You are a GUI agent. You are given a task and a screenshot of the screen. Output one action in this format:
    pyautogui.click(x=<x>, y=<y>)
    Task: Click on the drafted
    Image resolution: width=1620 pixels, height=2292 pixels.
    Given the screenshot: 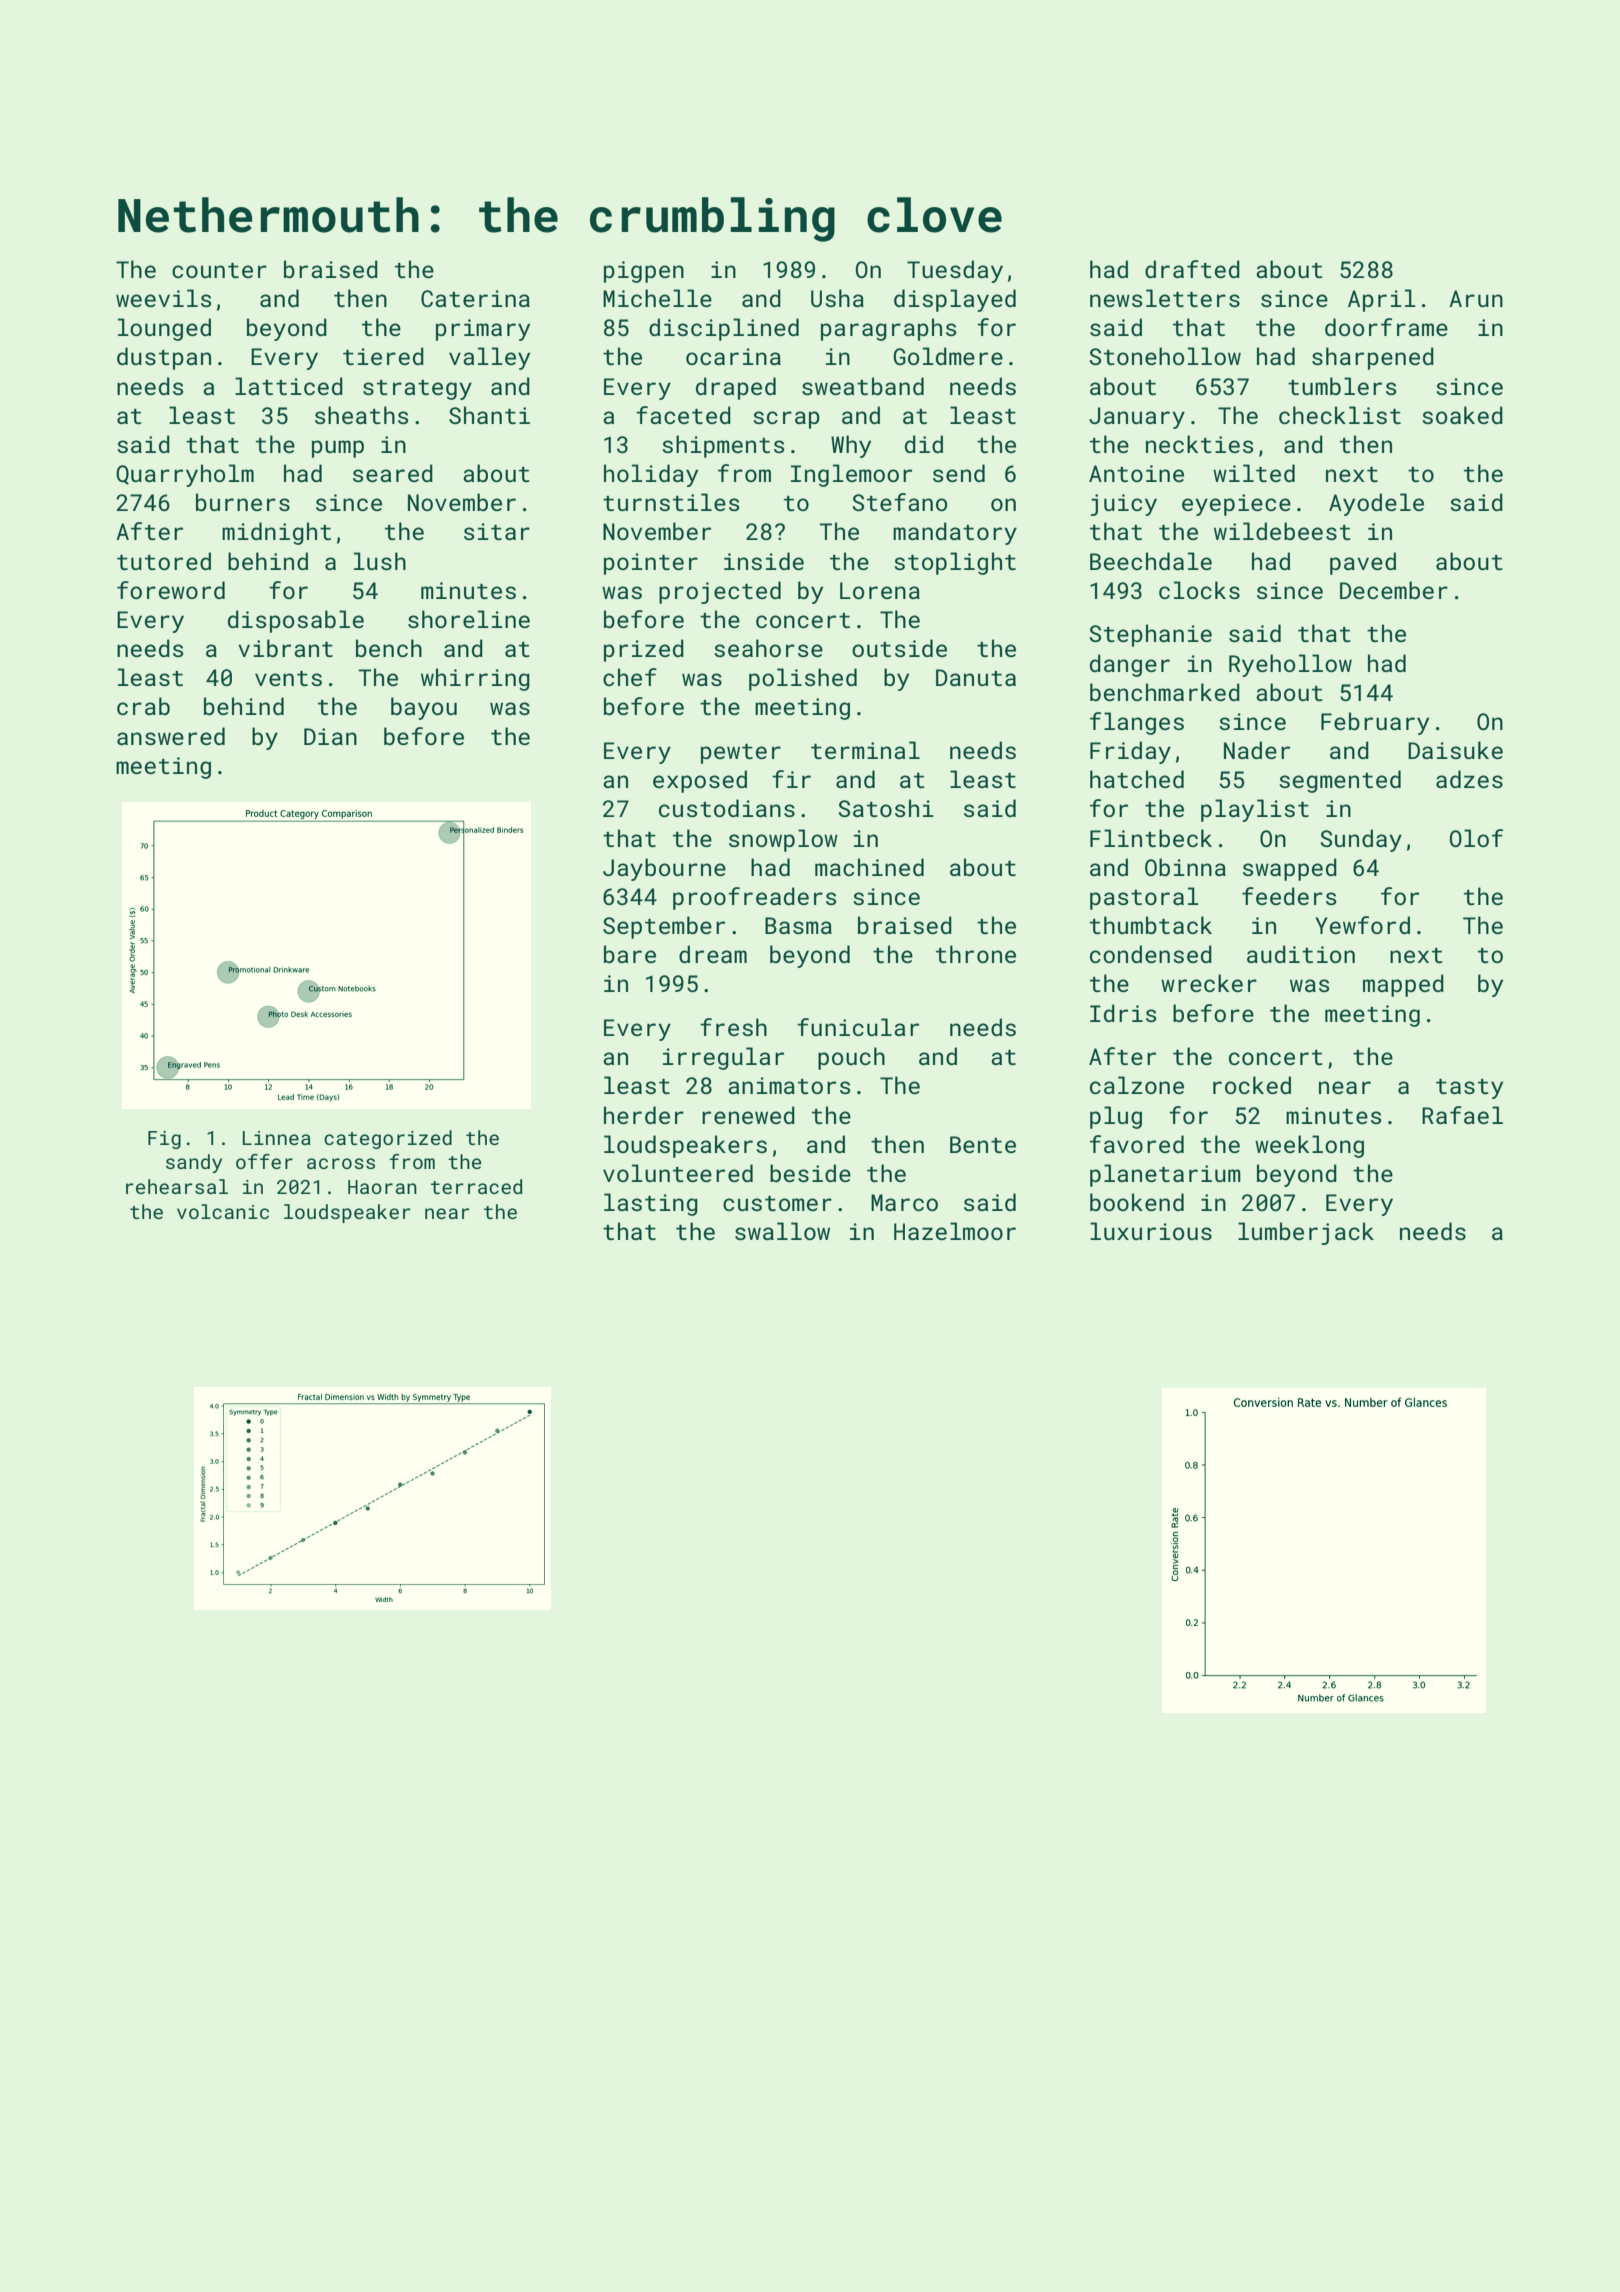 What is the action you would take?
    pyautogui.click(x=1192, y=269)
